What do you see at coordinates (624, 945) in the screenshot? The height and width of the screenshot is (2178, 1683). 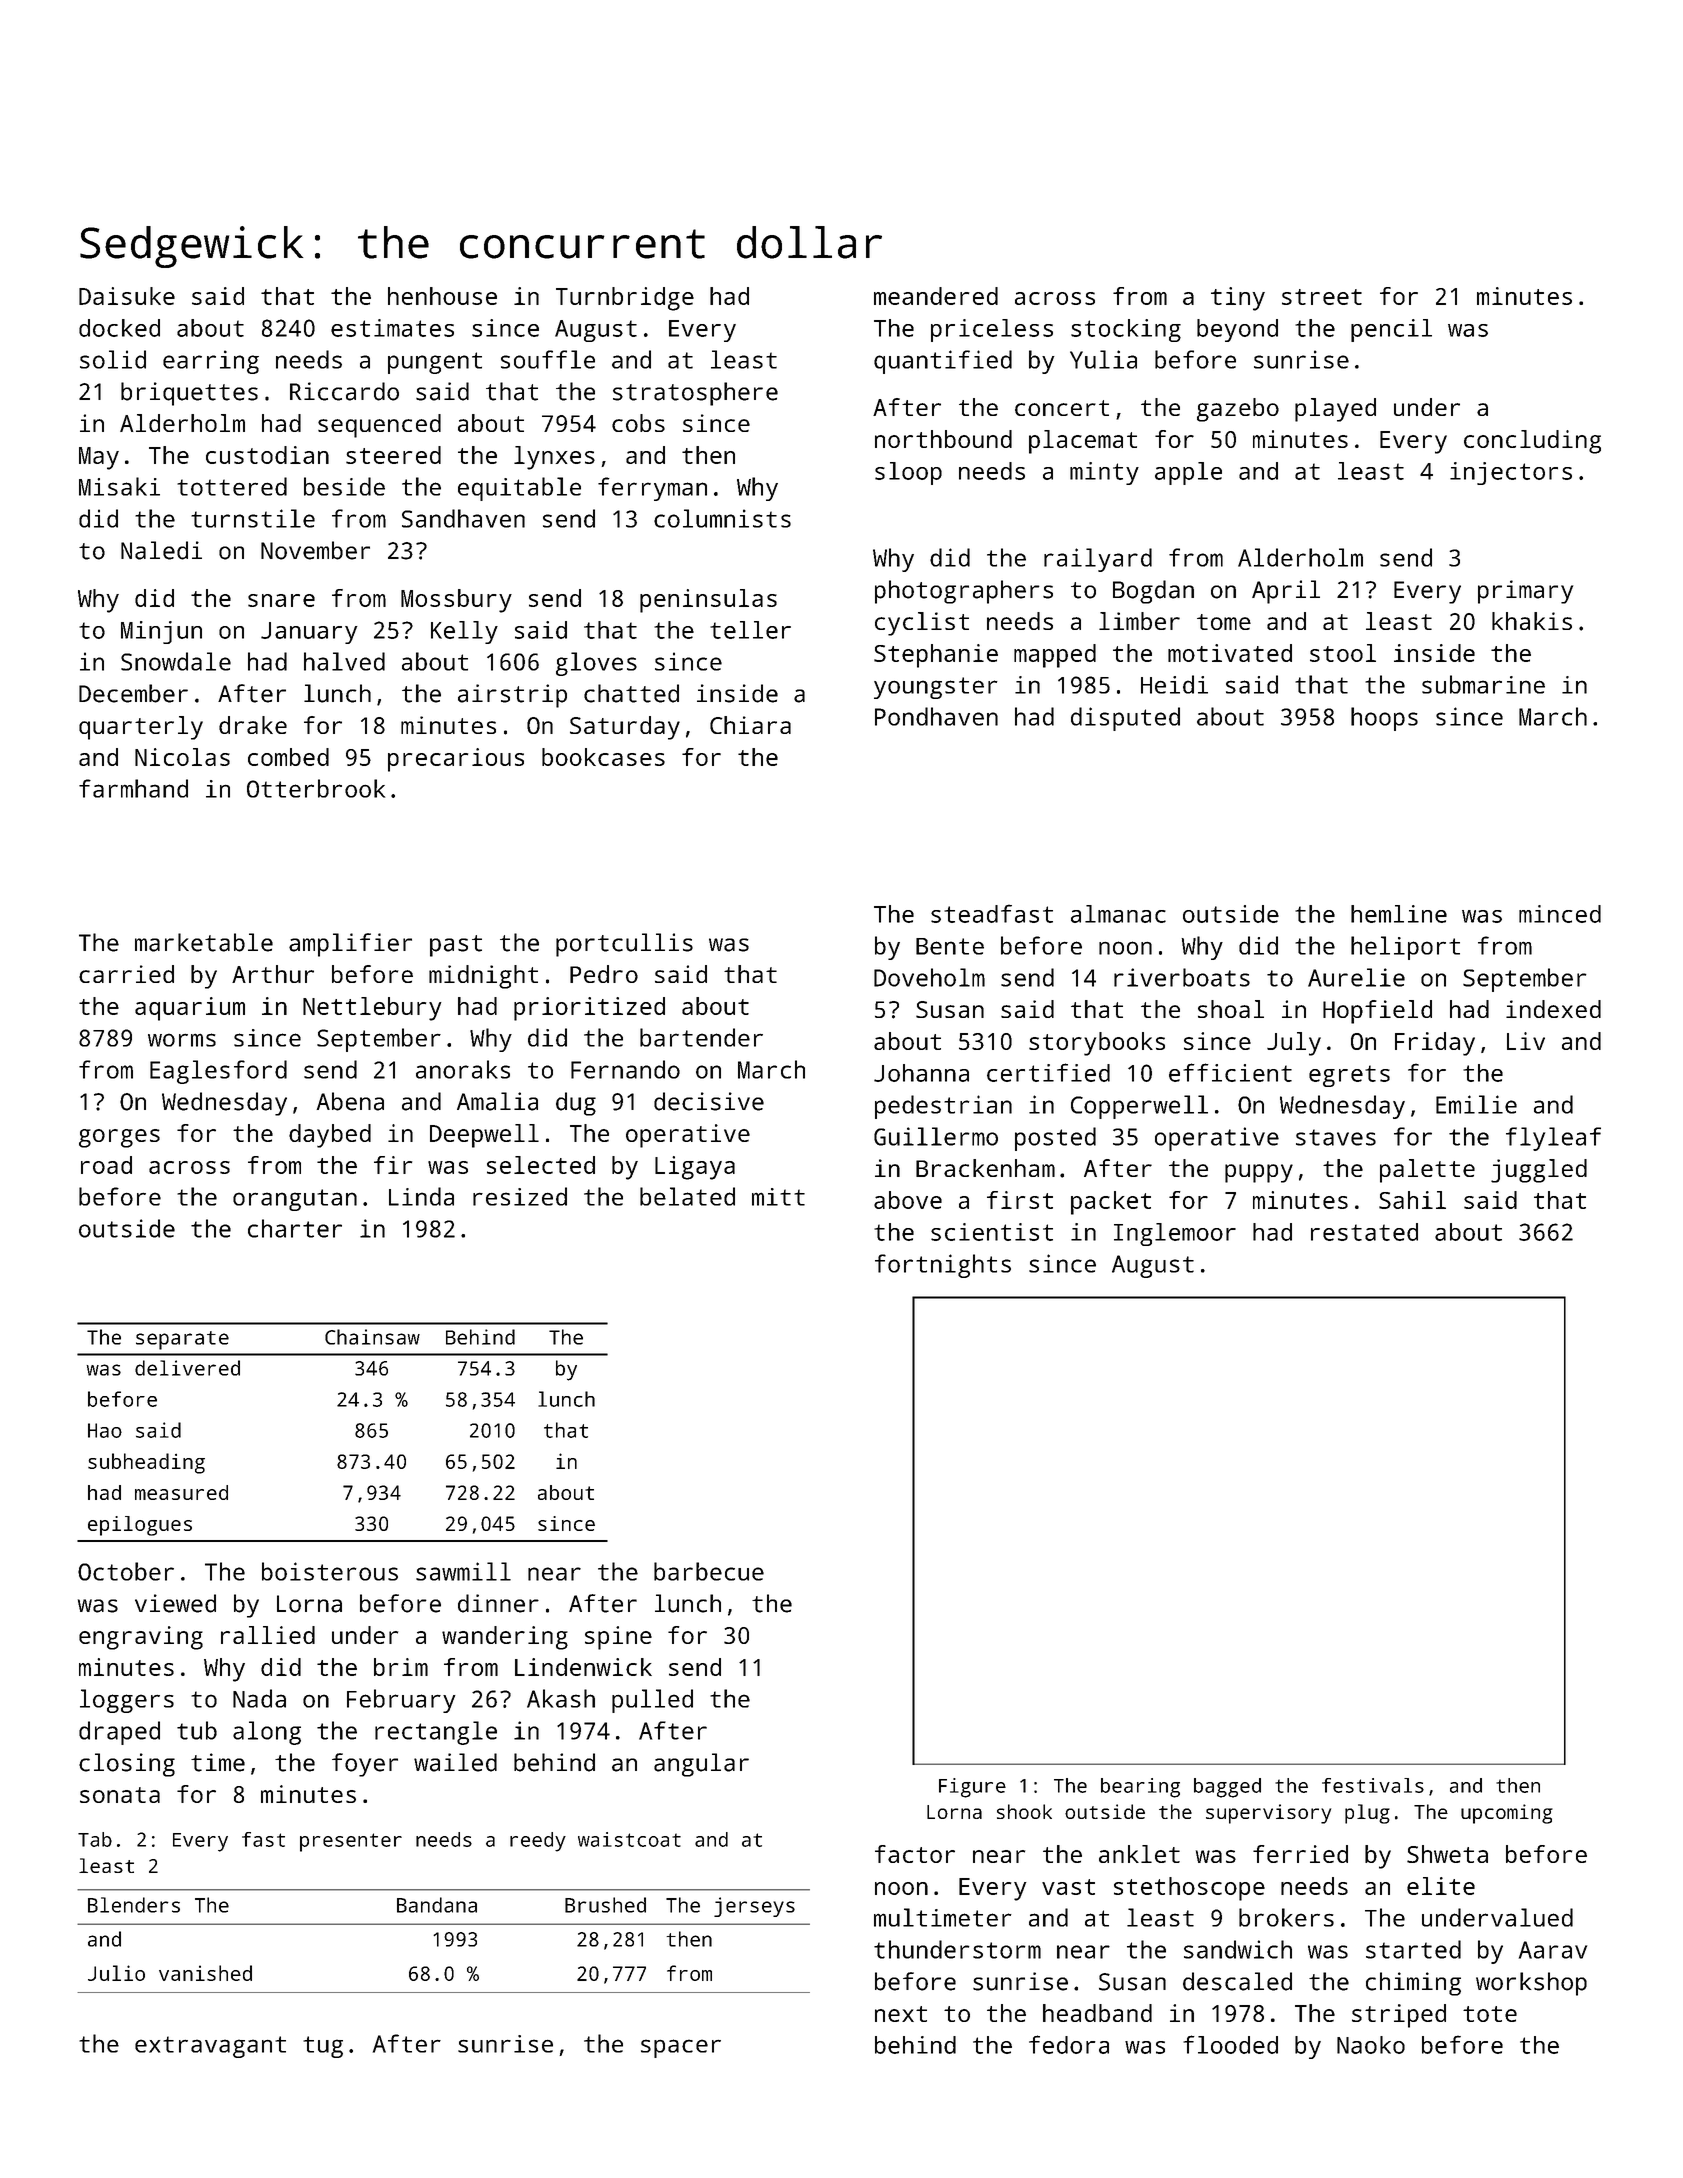 I see `portcullis` at bounding box center [624, 945].
